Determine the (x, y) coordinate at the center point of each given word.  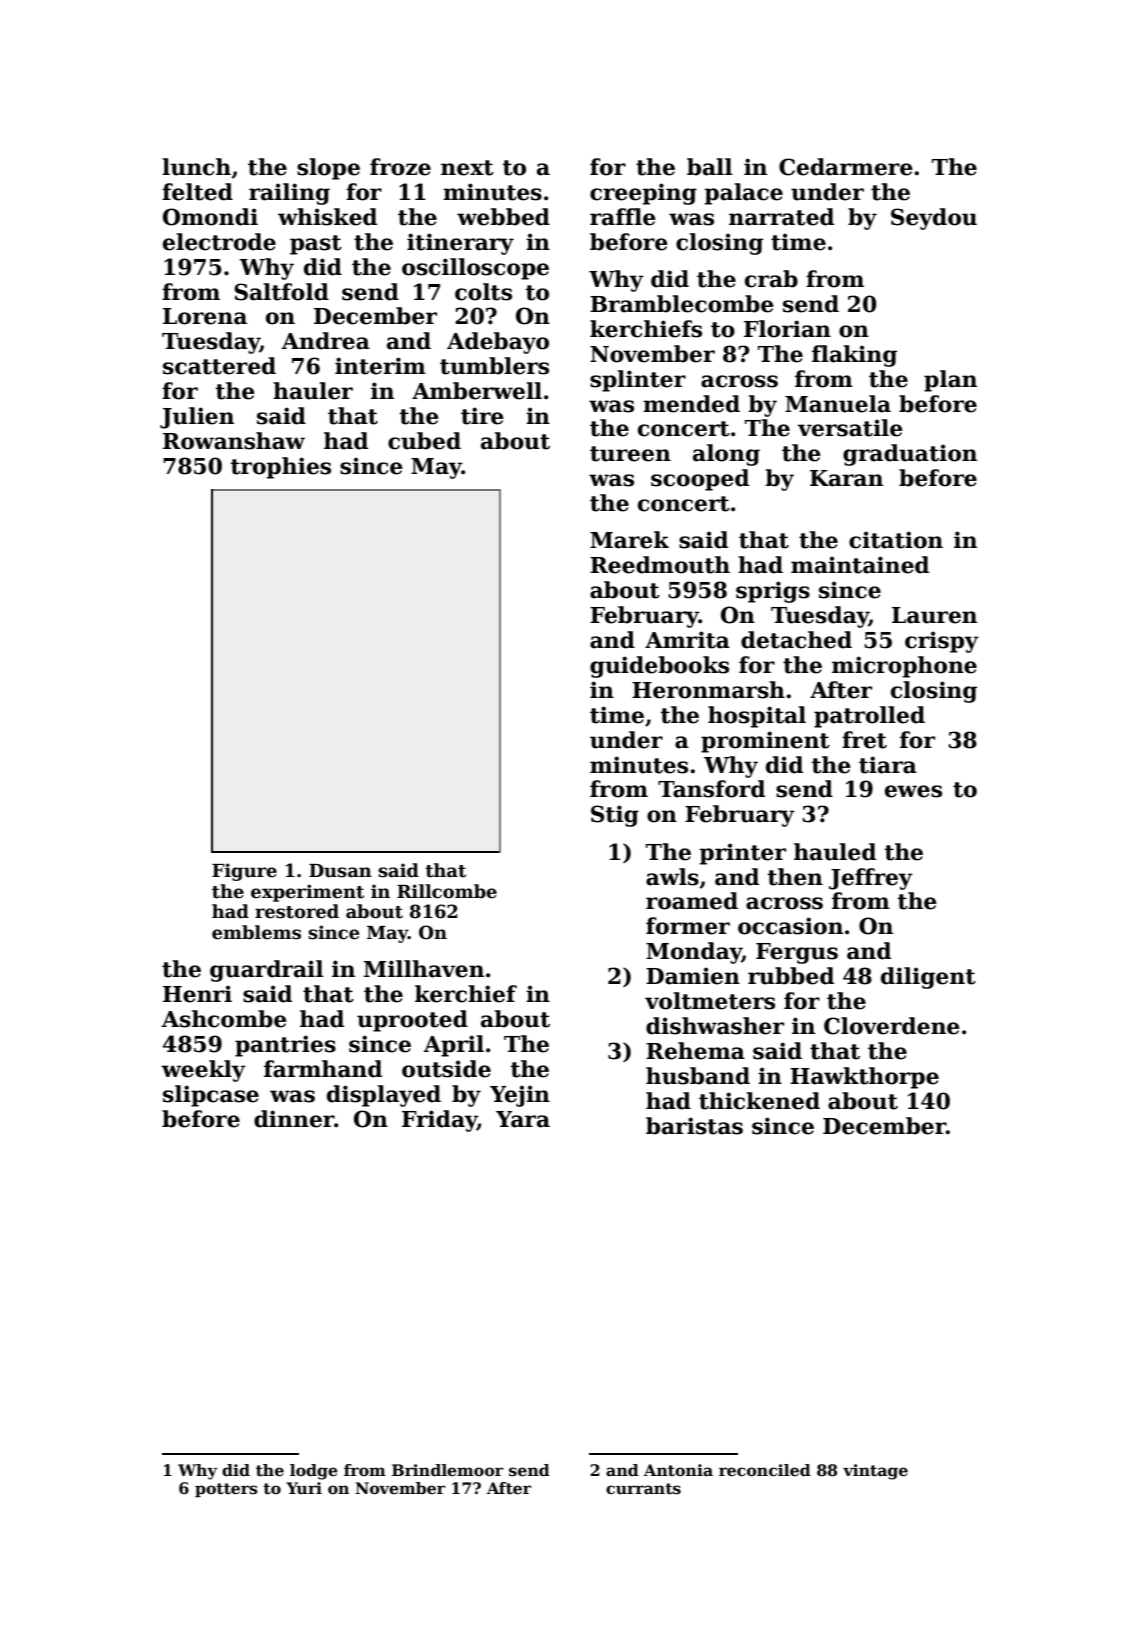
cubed (424, 441)
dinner (294, 1119)
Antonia (678, 1470)
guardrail (266, 971)
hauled (835, 852)
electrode (219, 242)
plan (950, 381)
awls (672, 877)
